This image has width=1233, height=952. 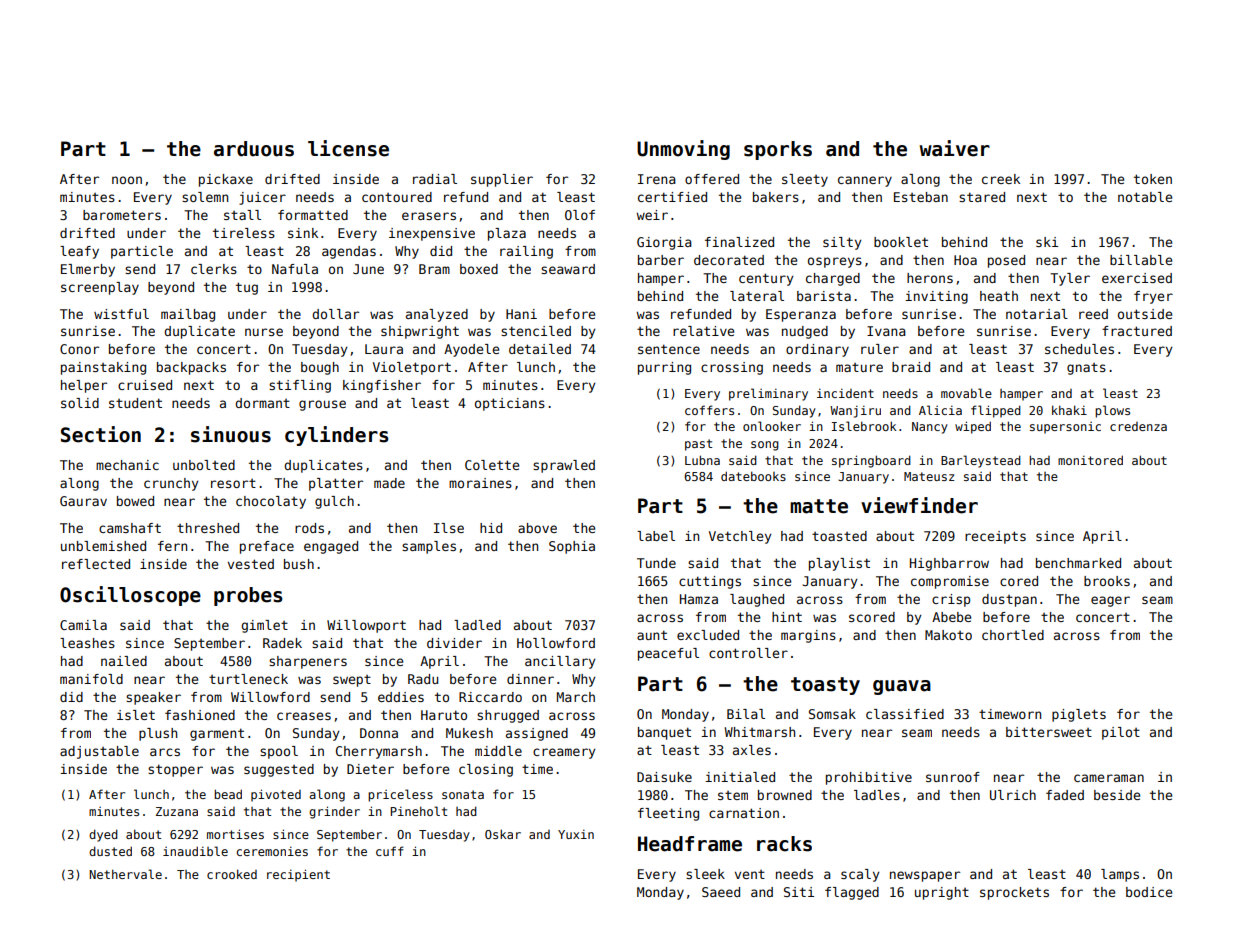 I want to click on Headframe, so click(x=690, y=844).
